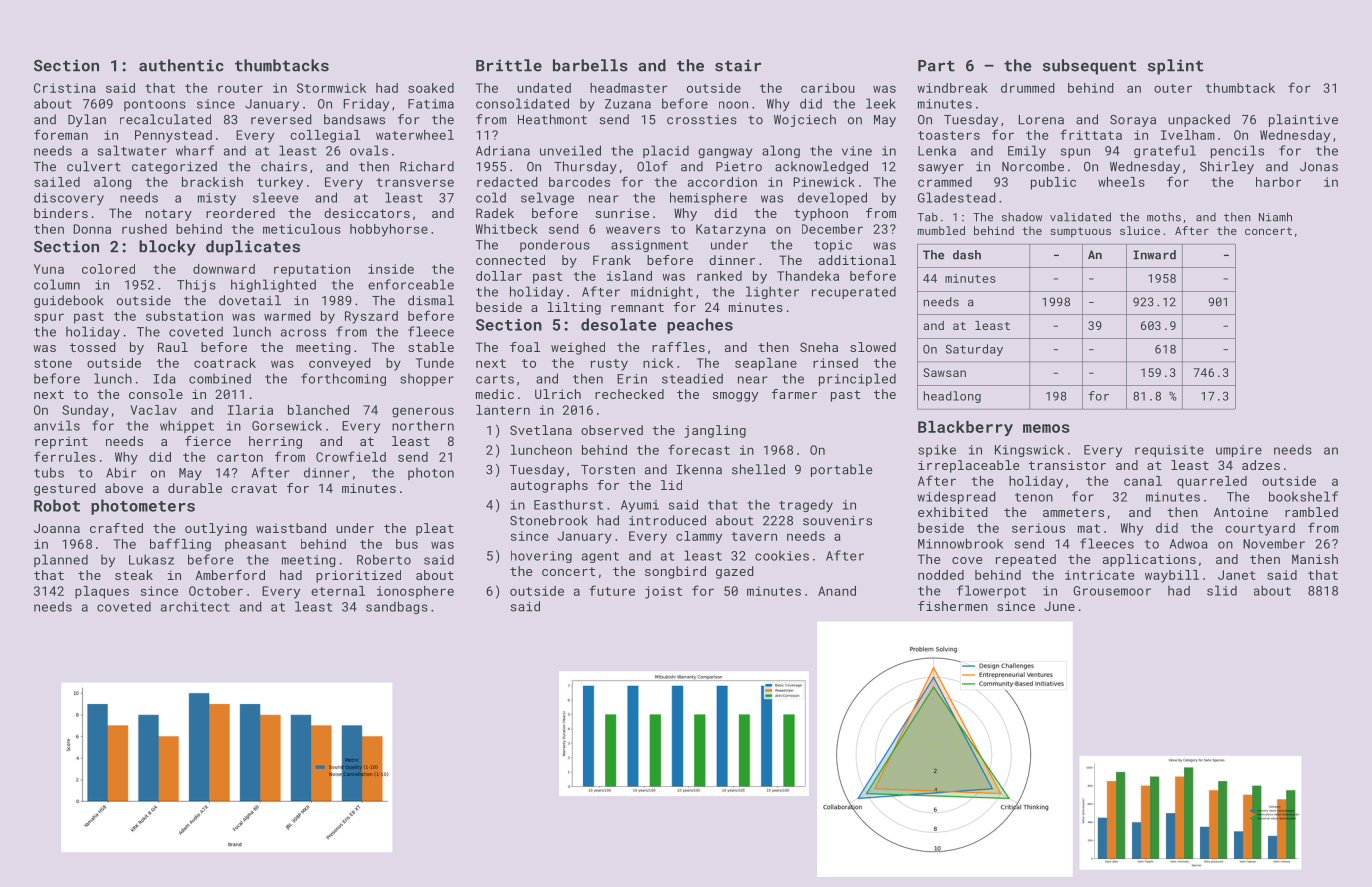 The height and width of the screenshot is (887, 1372). Describe the element at coordinates (1090, 67) in the screenshot. I see `subsequent` at that location.
